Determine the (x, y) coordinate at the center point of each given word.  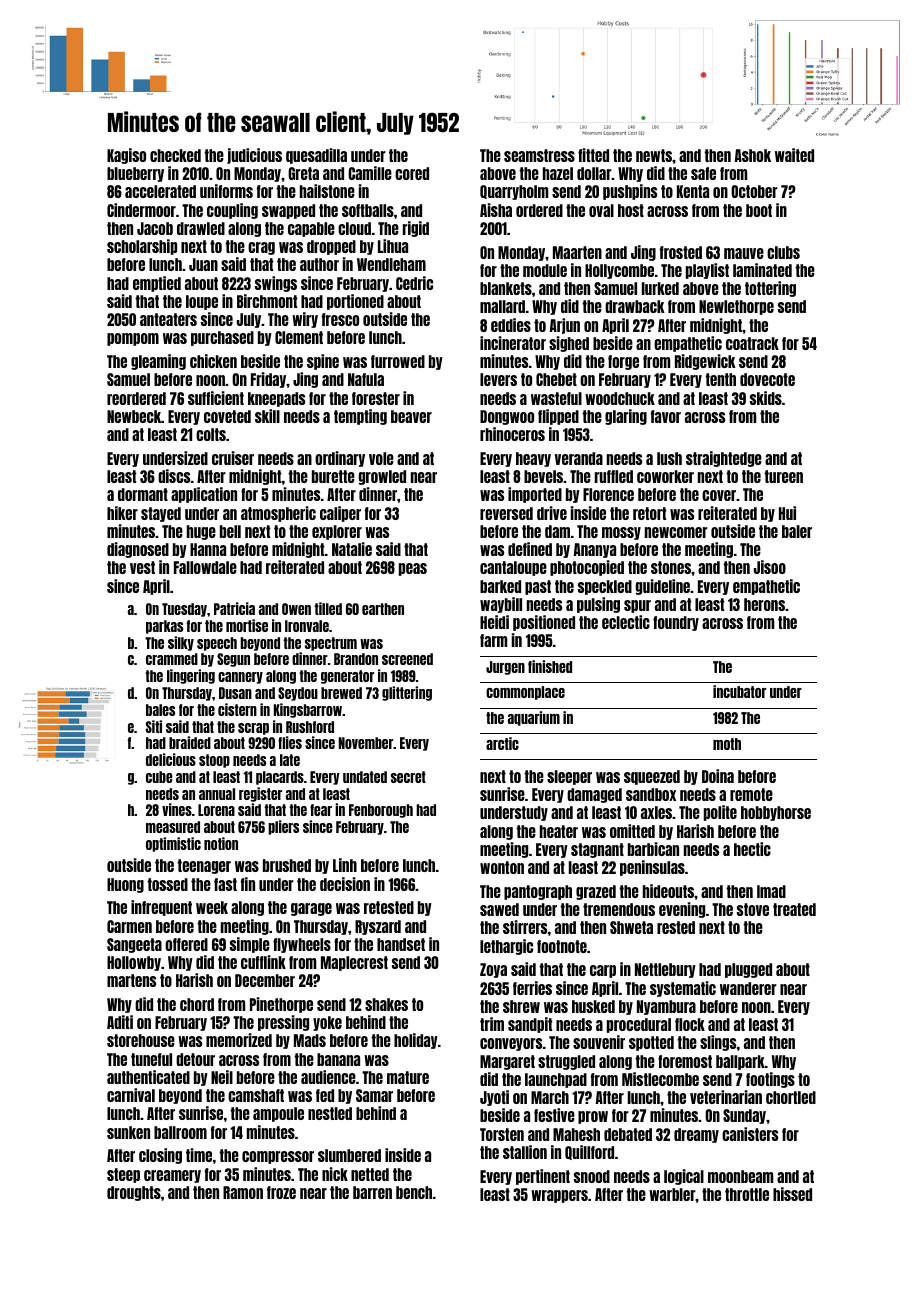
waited (794, 155)
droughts (134, 1193)
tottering (770, 289)
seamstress (539, 155)
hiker (122, 513)
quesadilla (316, 156)
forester (376, 398)
